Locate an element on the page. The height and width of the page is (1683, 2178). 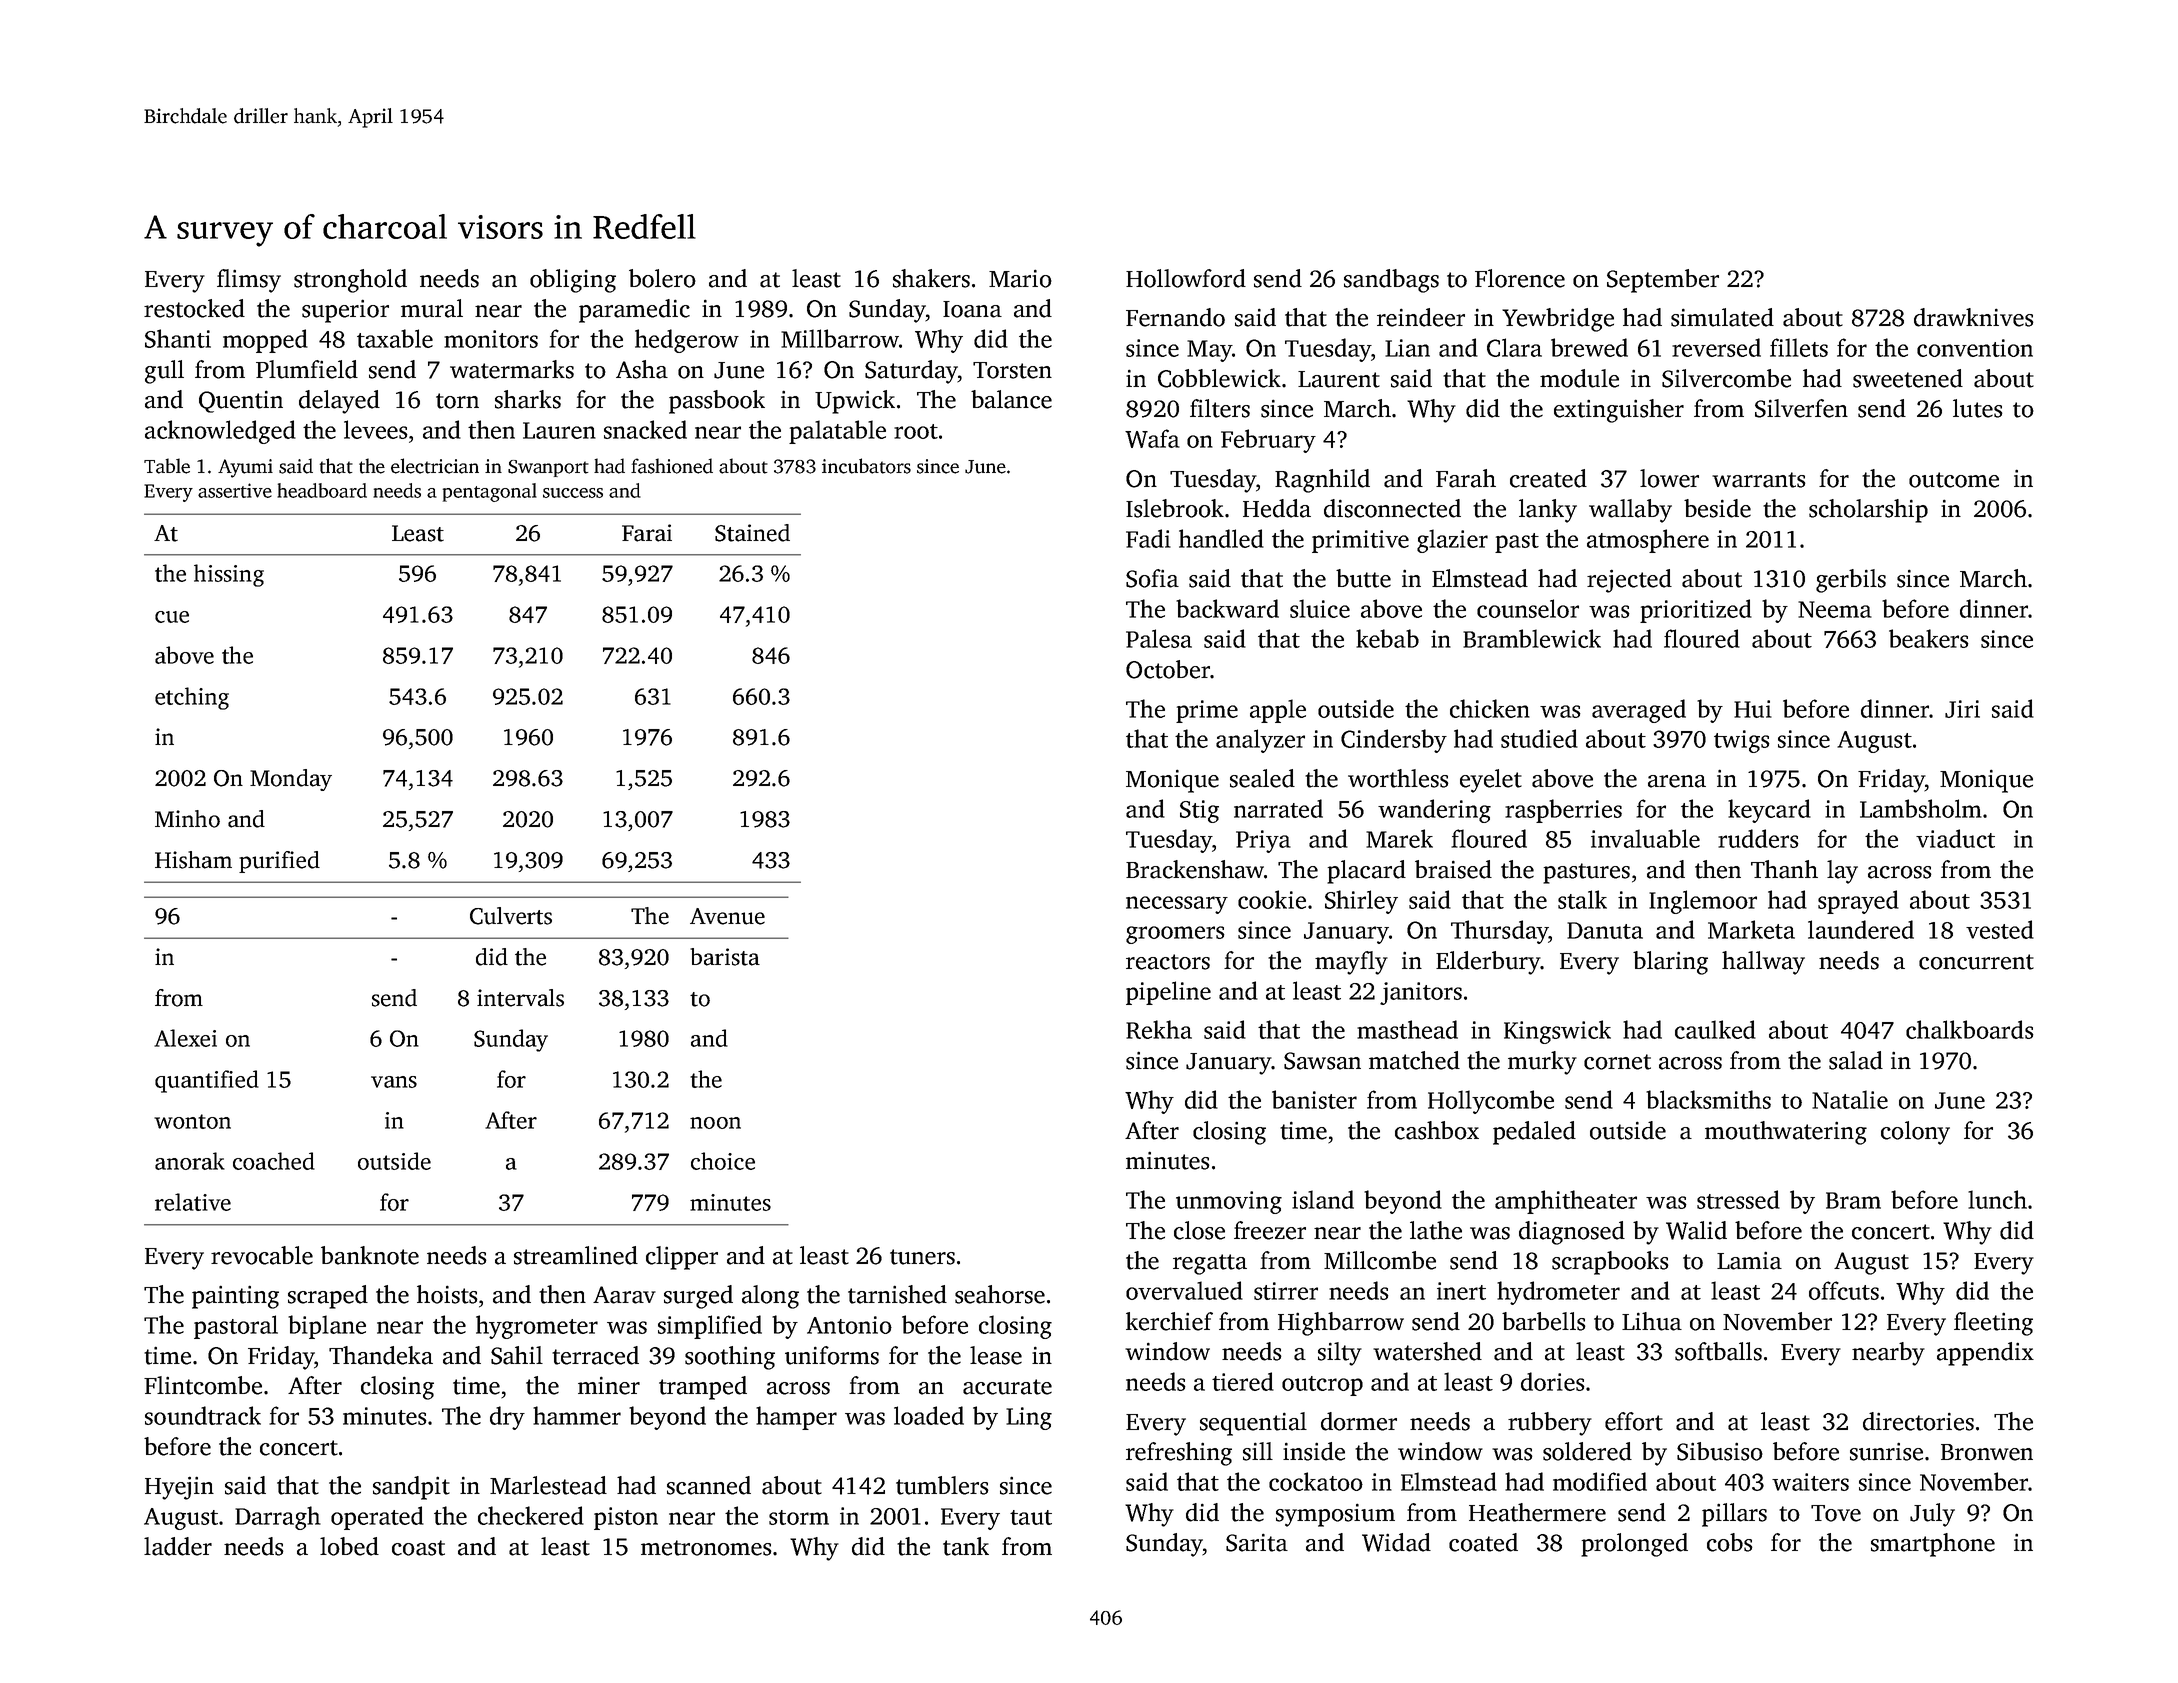
streamlined is located at coordinates (576, 1255).
